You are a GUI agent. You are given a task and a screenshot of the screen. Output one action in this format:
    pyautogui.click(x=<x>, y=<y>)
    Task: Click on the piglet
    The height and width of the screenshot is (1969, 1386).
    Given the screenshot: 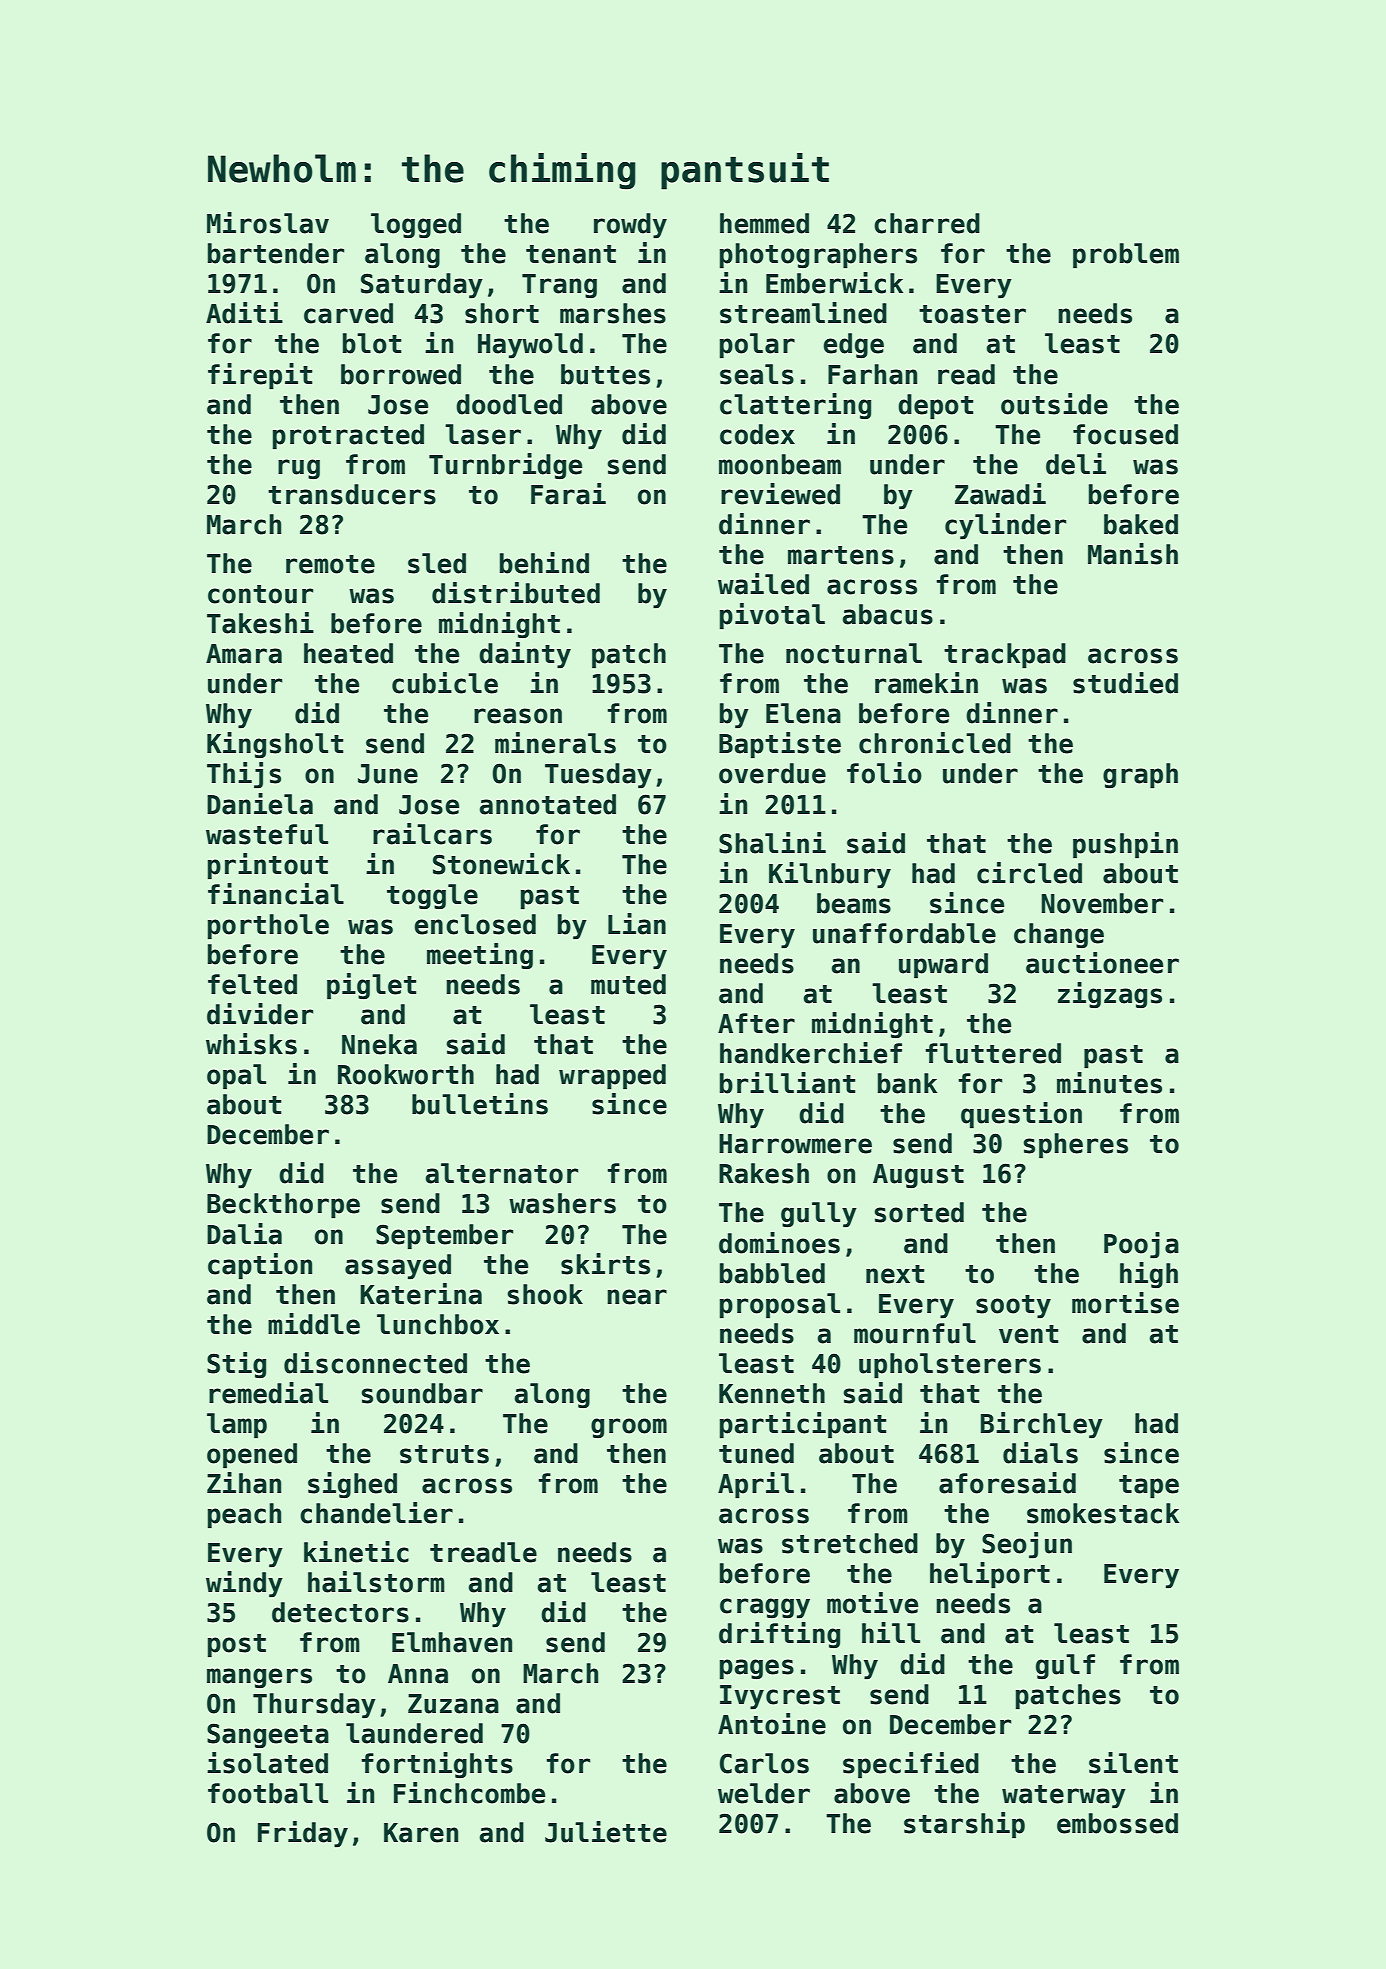 What is the action you would take?
    pyautogui.click(x=371, y=986)
